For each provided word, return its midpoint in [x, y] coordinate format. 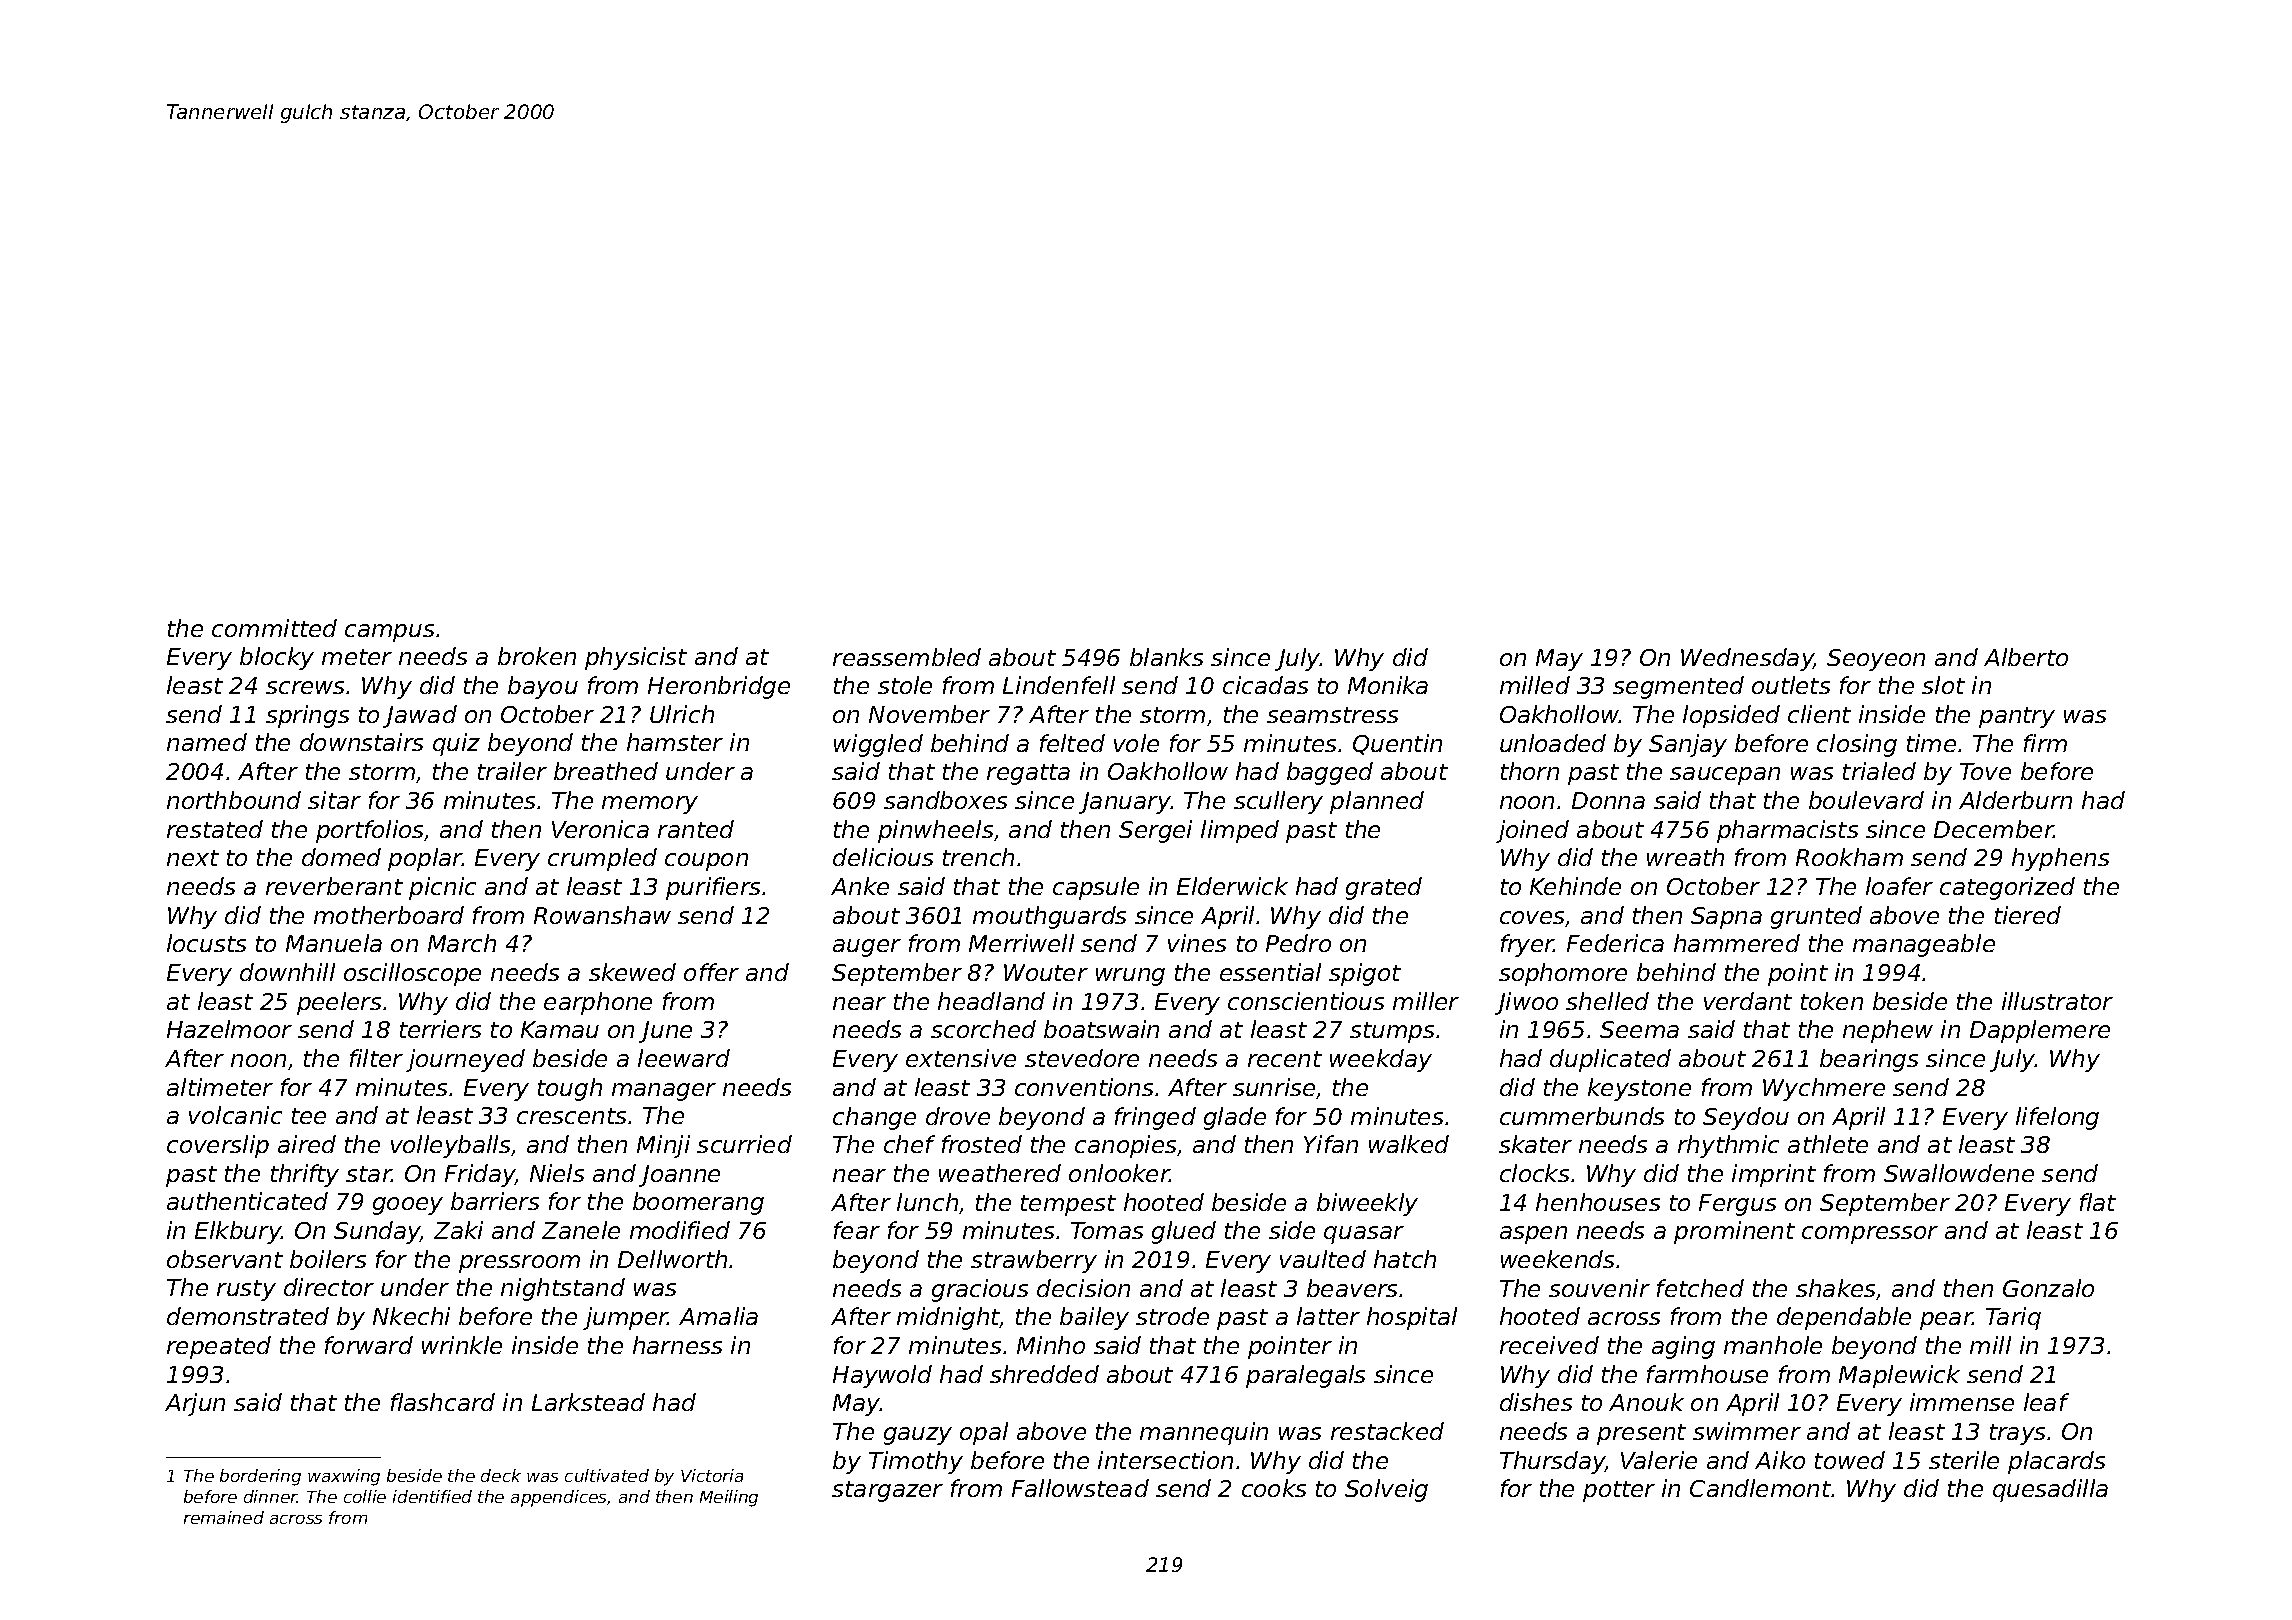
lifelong [2057, 1118]
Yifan [1331, 1144]
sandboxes [945, 800]
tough [570, 1089]
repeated [219, 1347]
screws [305, 687]
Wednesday [1747, 659]
